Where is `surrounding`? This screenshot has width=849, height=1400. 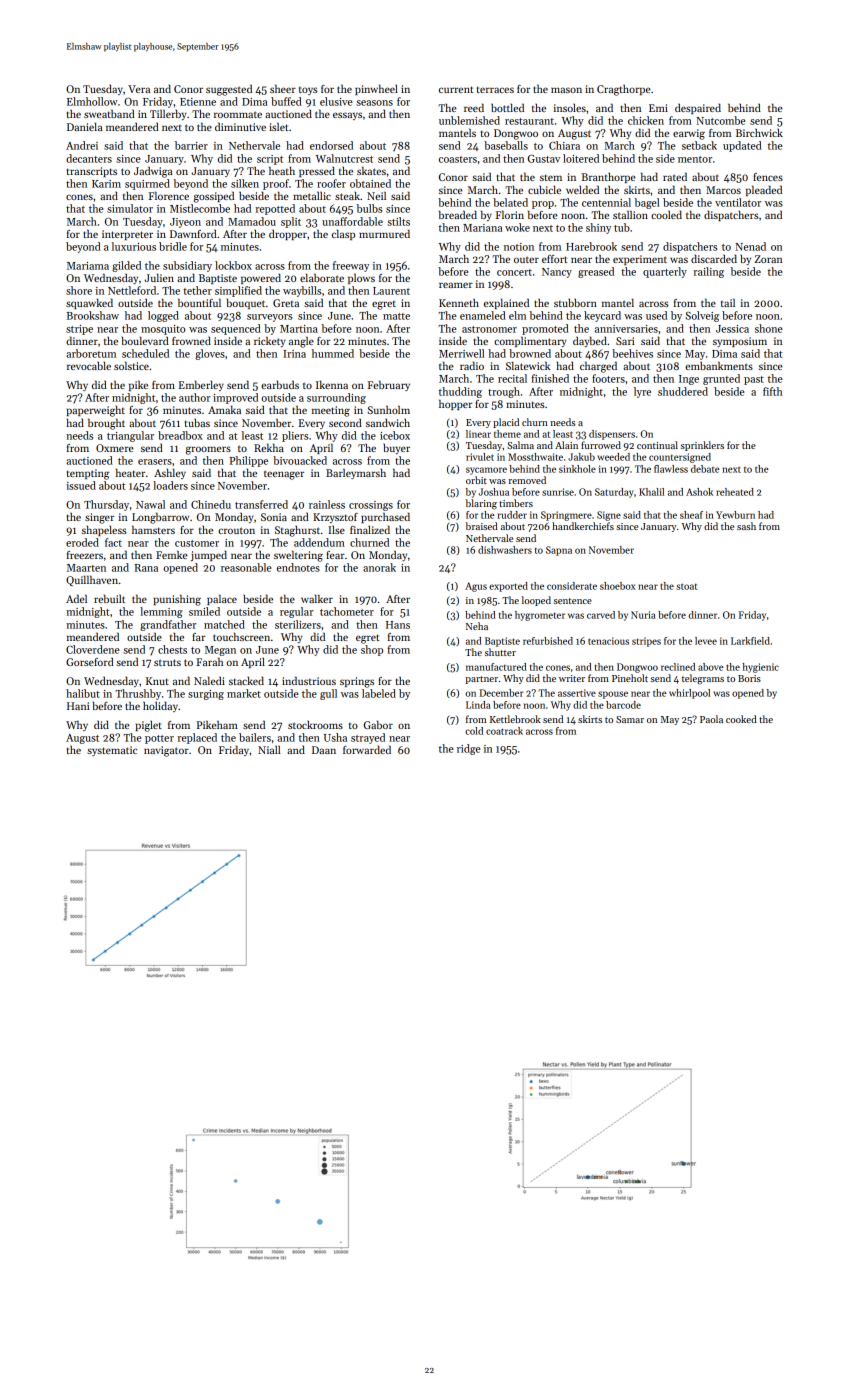 surrounding is located at coordinates (336, 398).
